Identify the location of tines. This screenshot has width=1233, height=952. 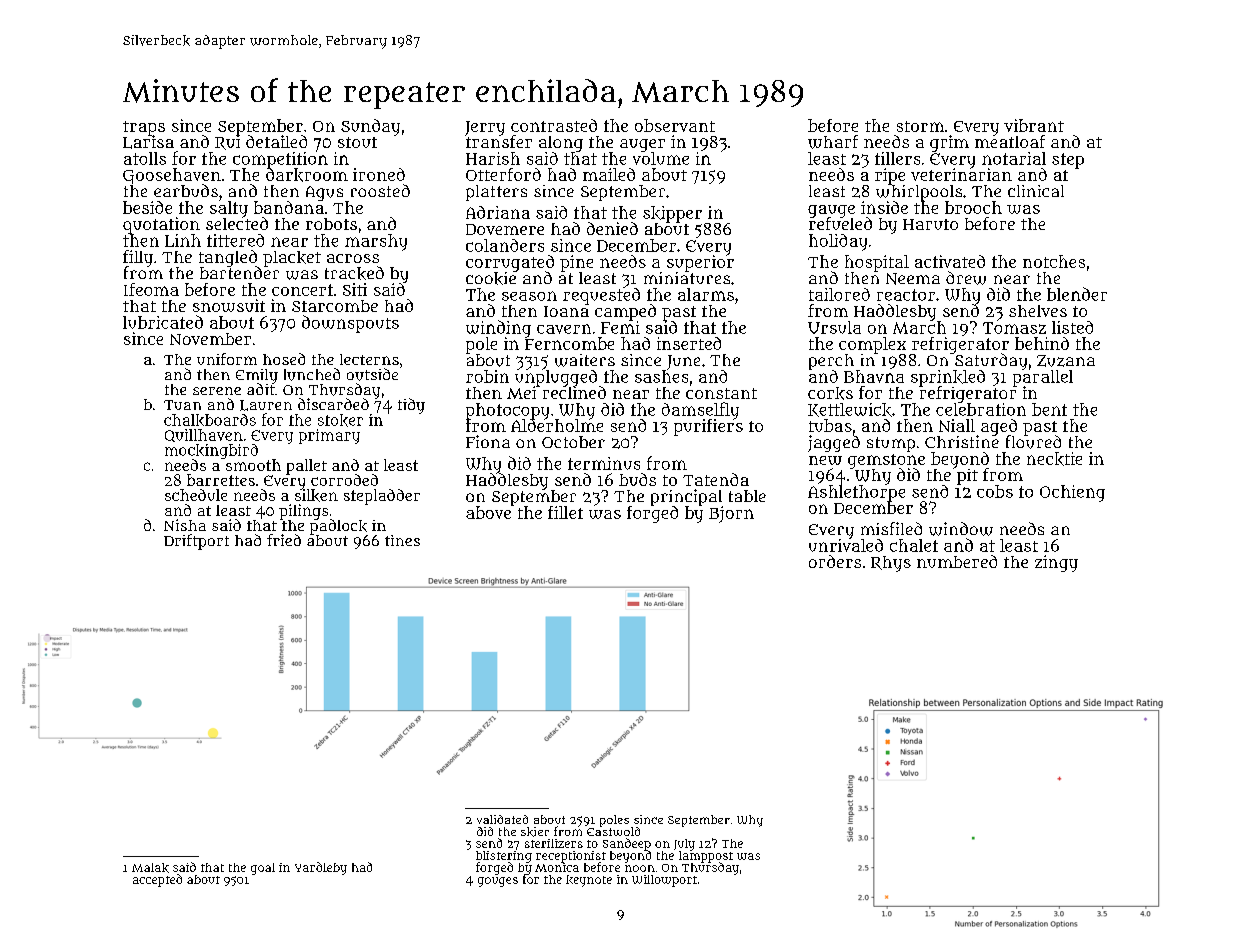
(402, 540).
